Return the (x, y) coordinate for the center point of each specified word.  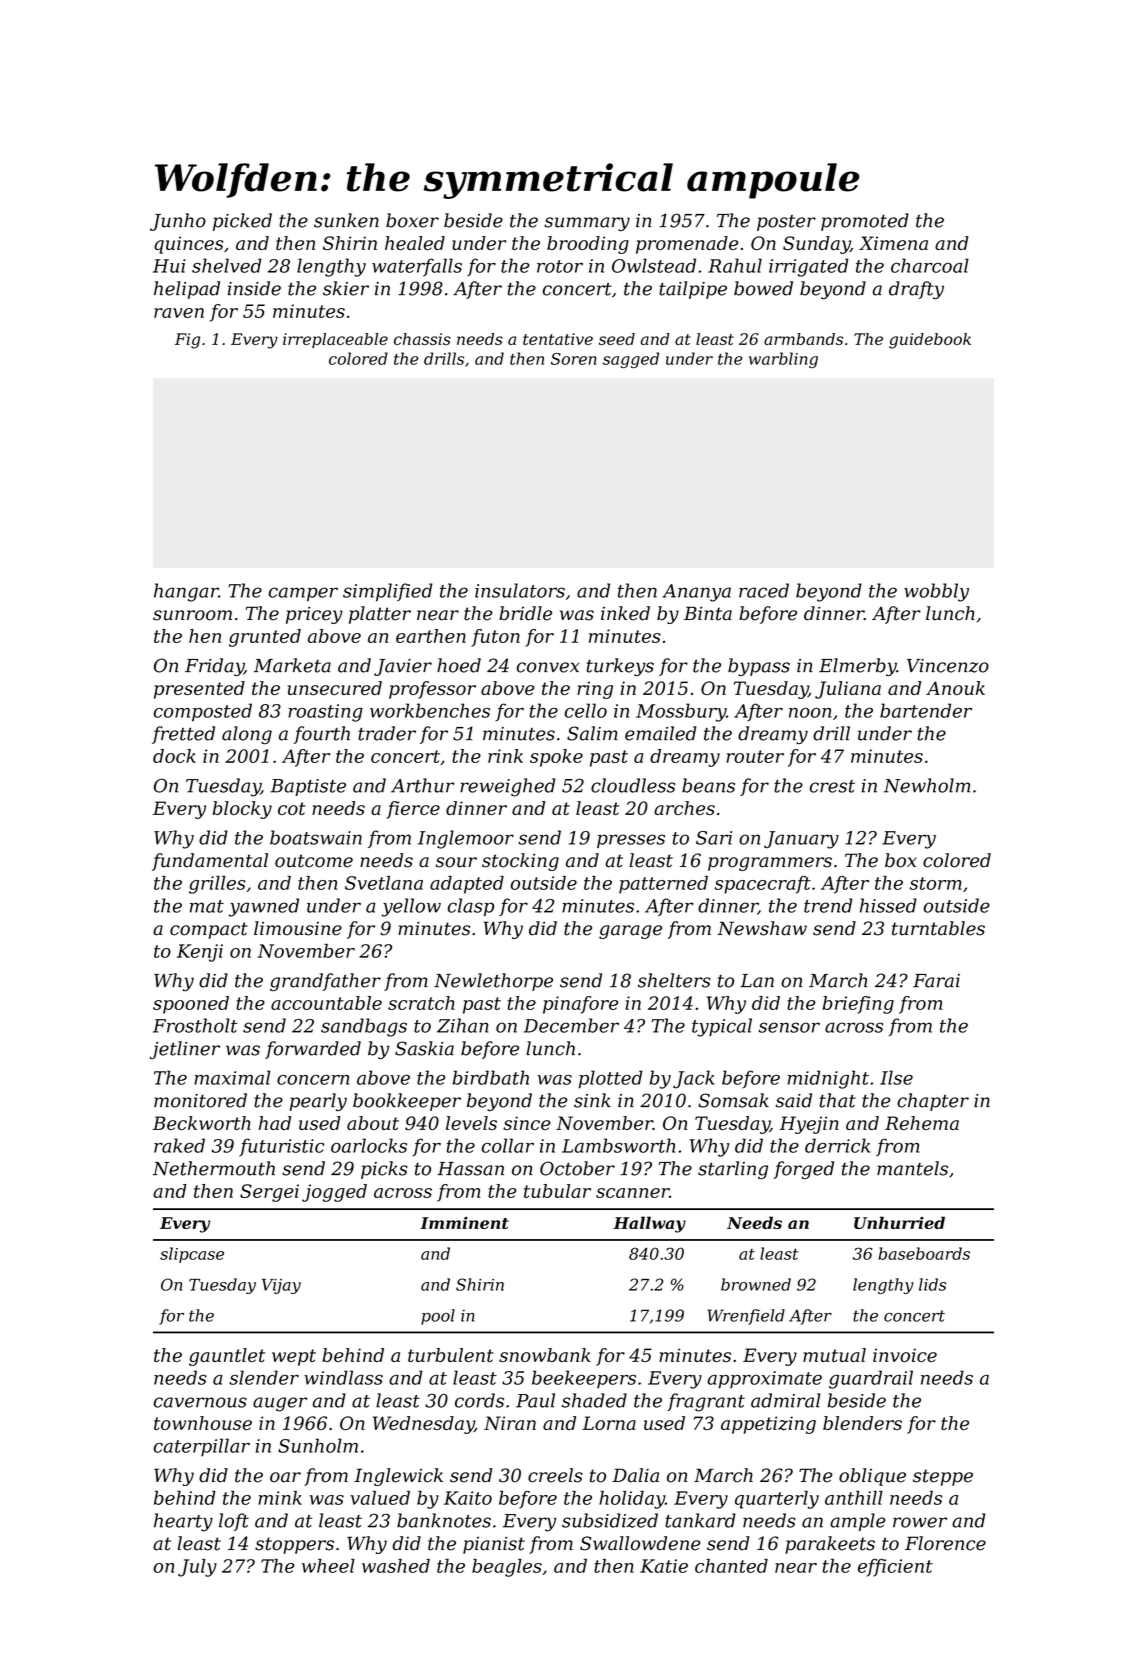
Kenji (200, 953)
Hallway (649, 1224)
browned (756, 1284)
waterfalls (417, 267)
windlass (343, 1377)
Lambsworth (618, 1145)
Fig (187, 341)
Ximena (893, 243)
